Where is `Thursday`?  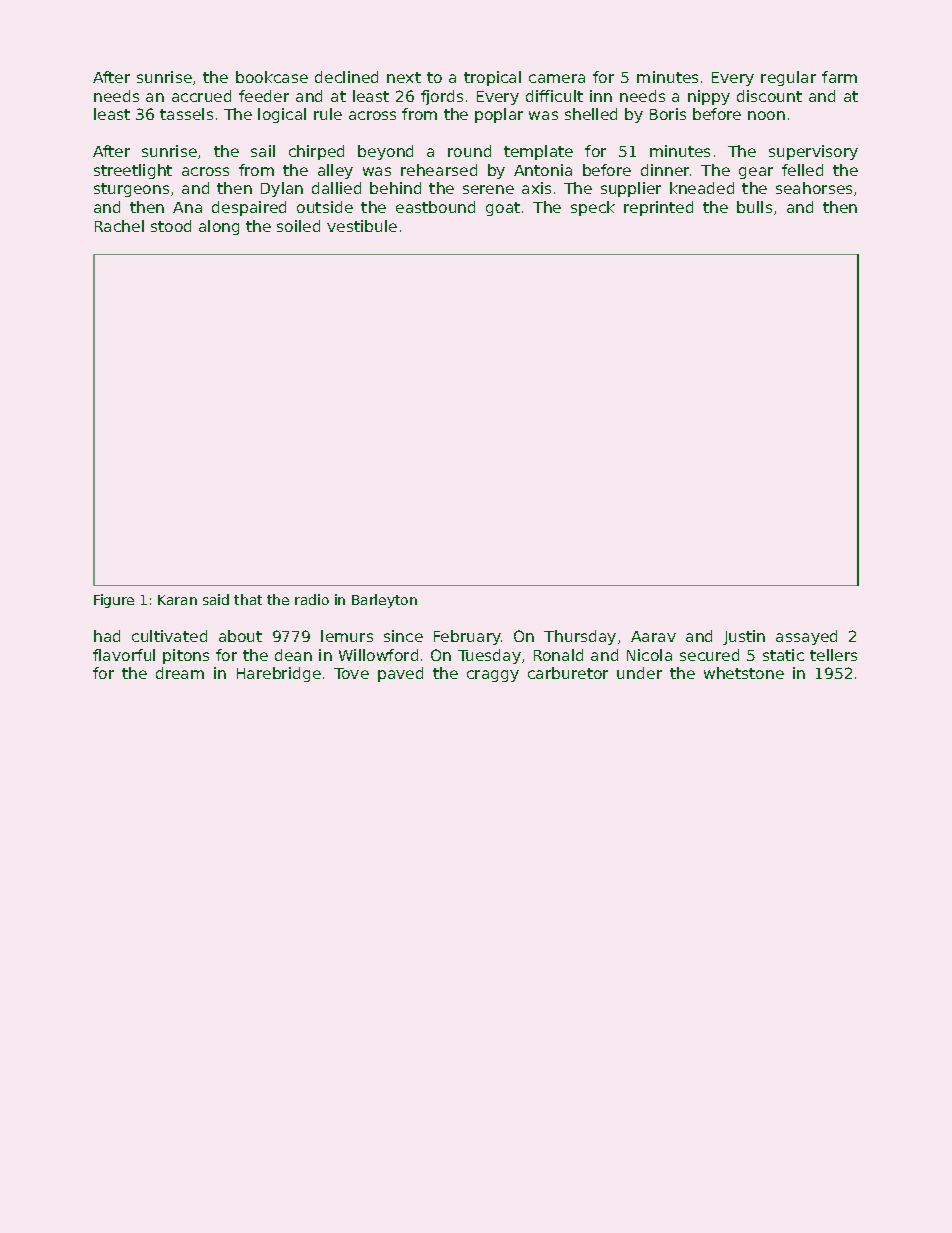 Thursday is located at coordinates (580, 637).
